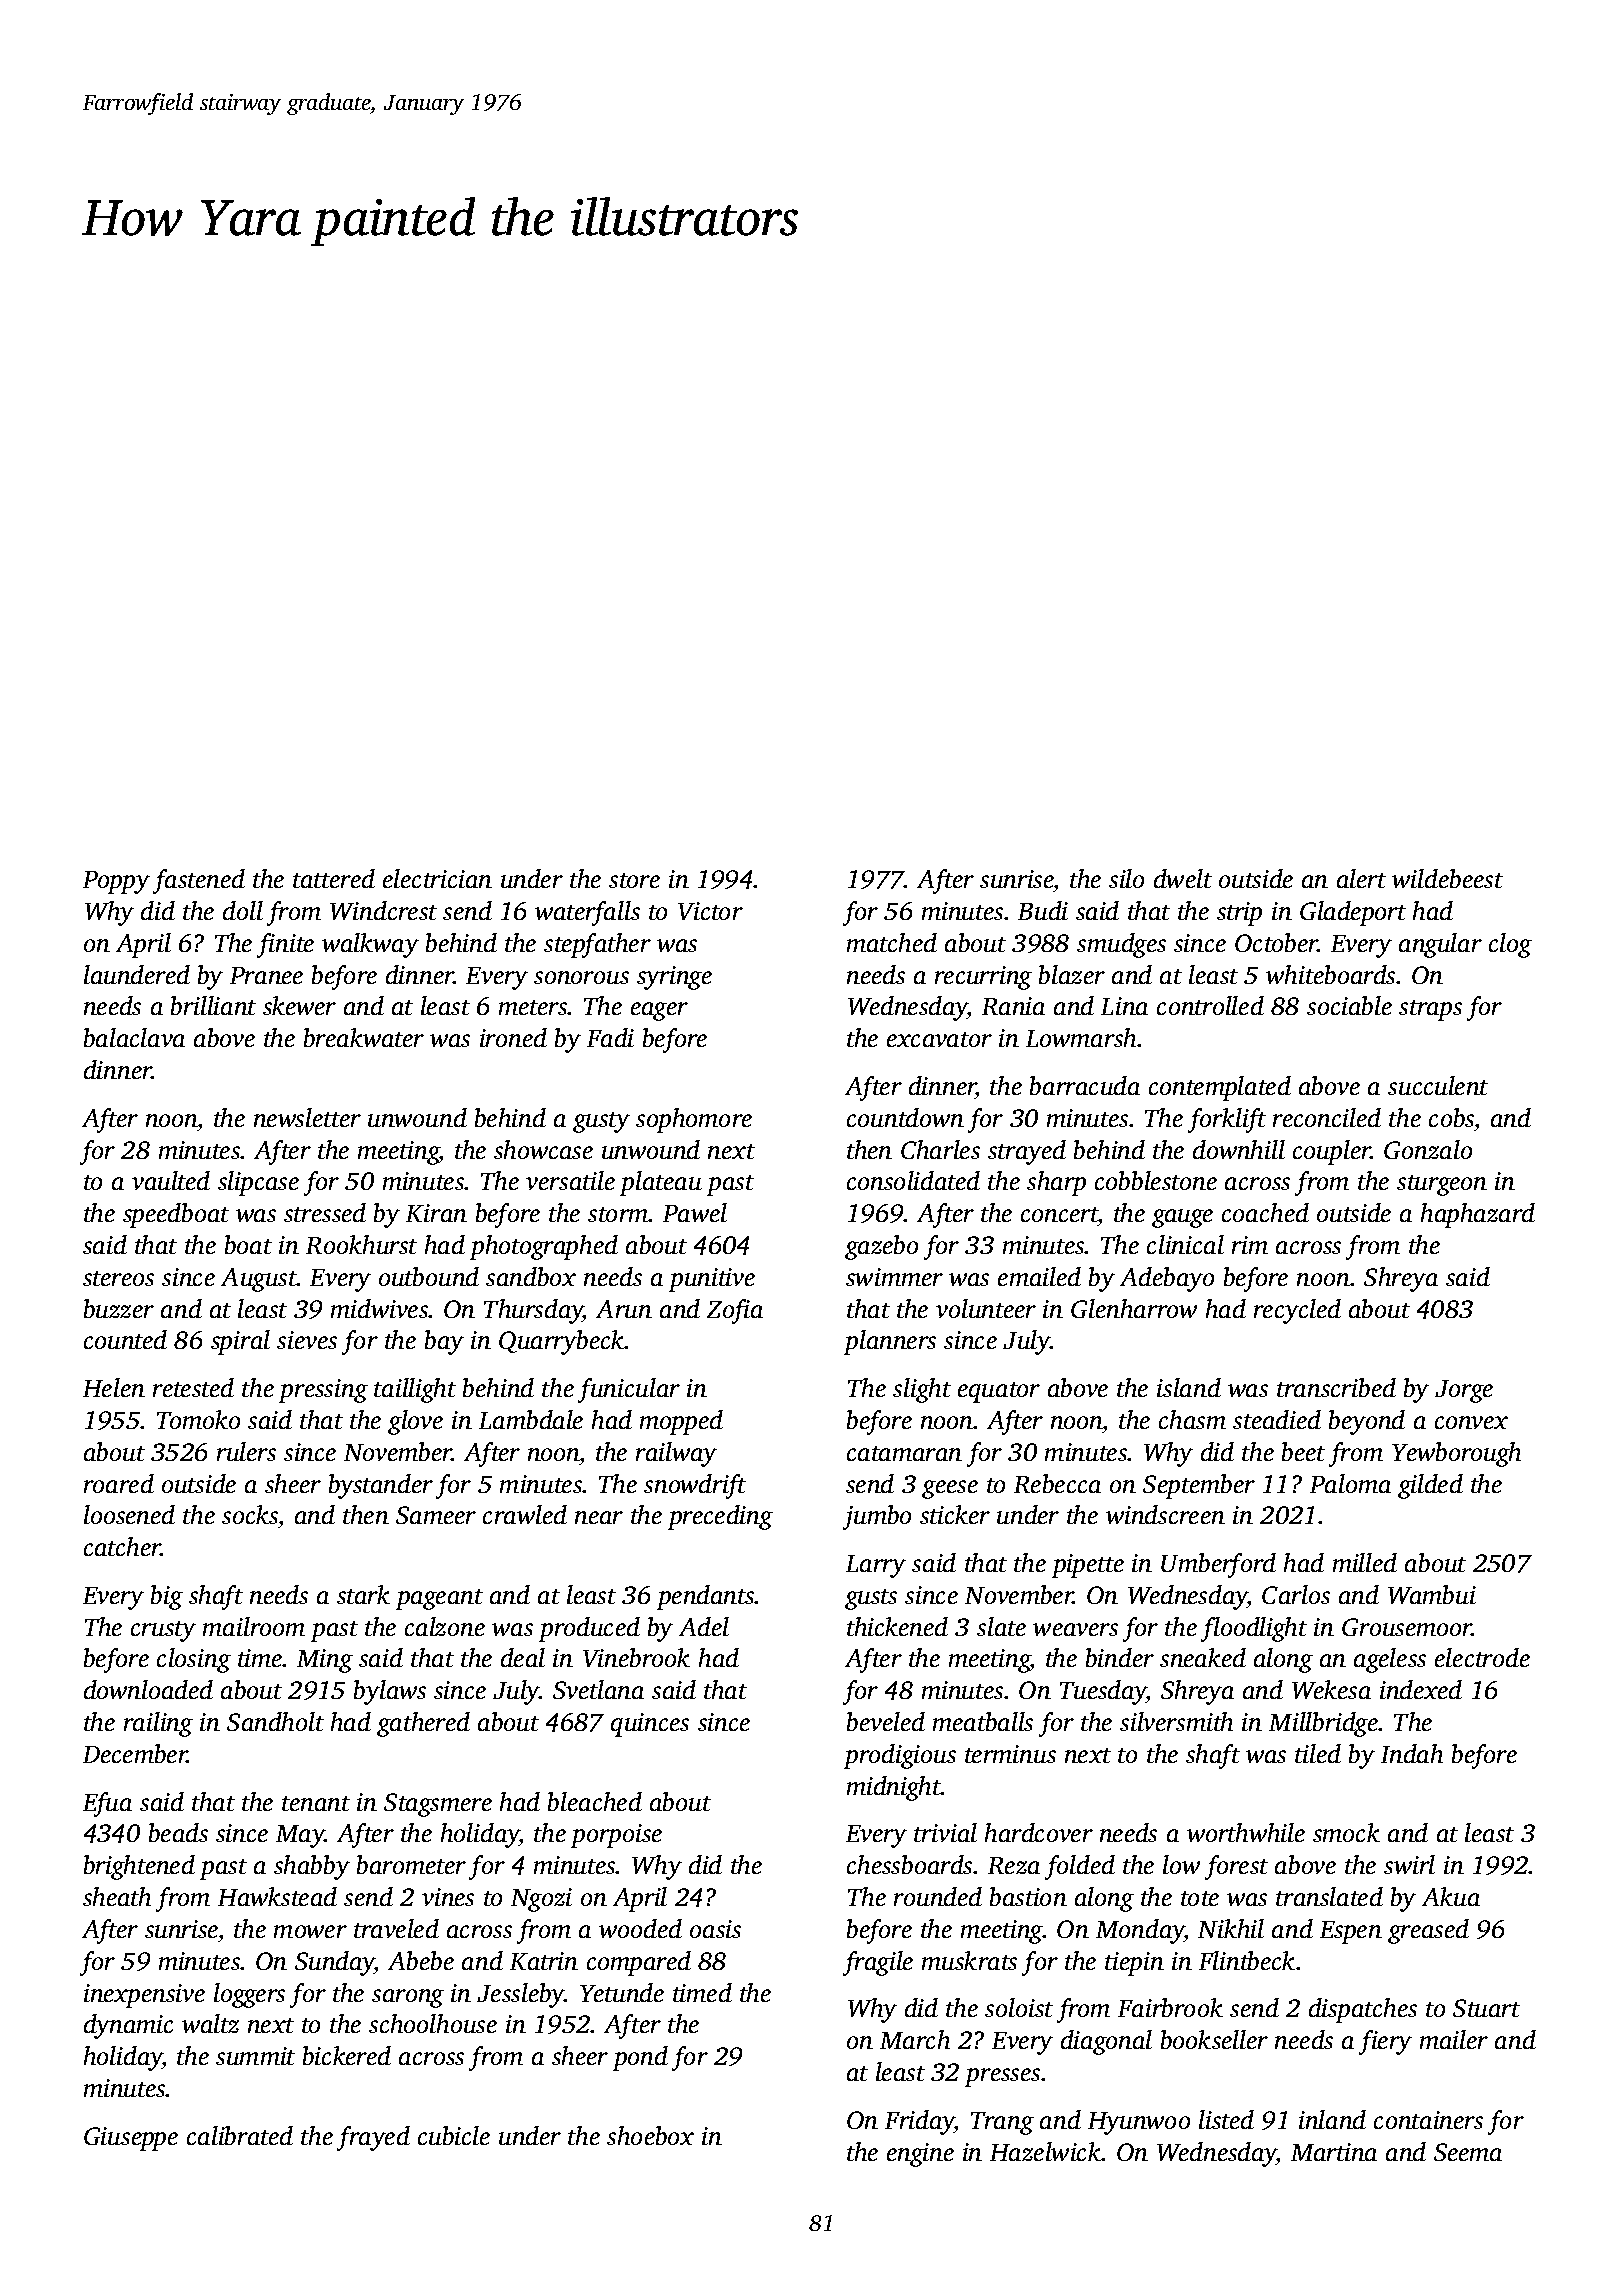 The width and height of the document is (1620, 2292). I want to click on strayed, so click(1027, 1152).
